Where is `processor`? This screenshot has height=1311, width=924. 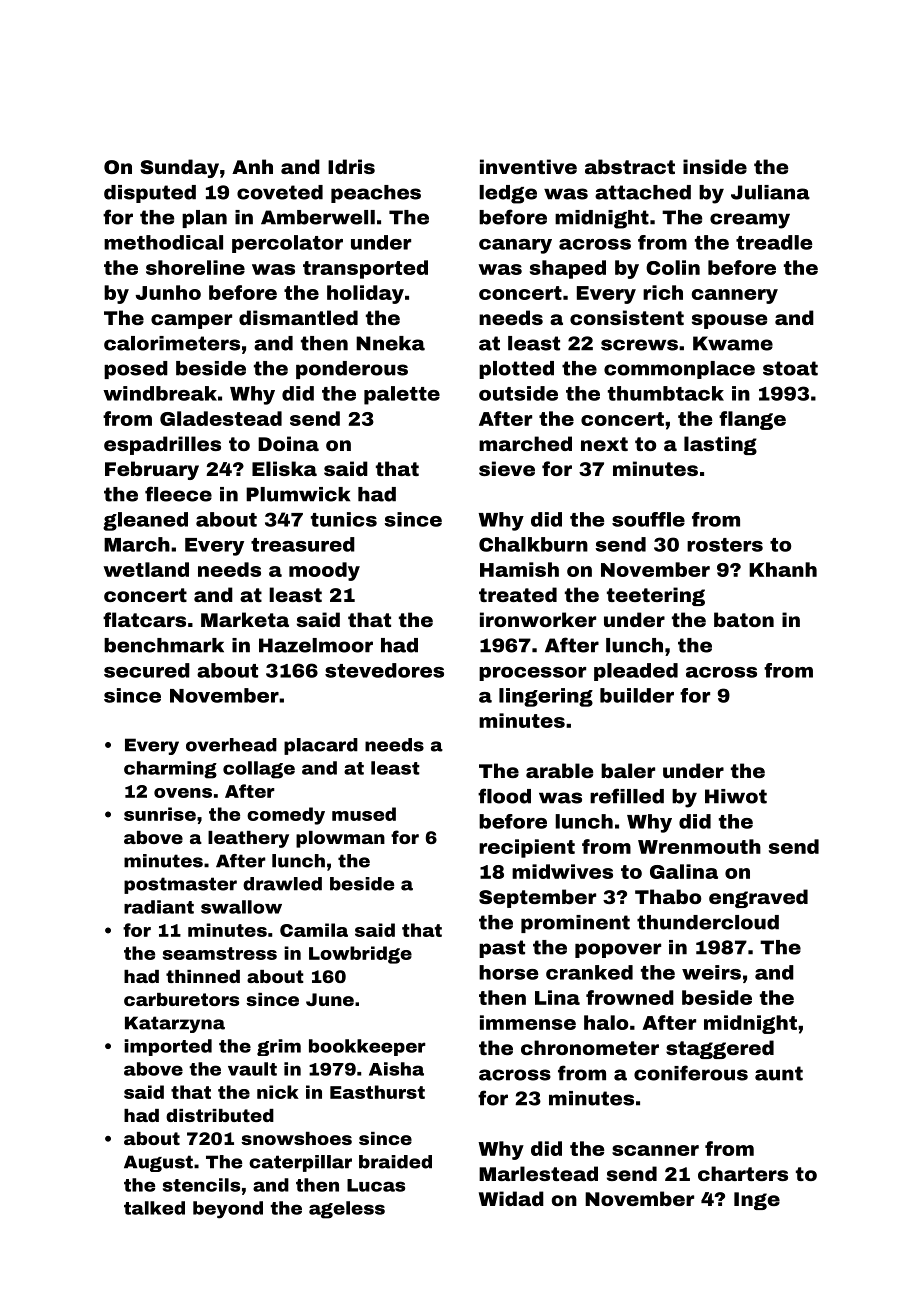 processor is located at coordinates (532, 674).
